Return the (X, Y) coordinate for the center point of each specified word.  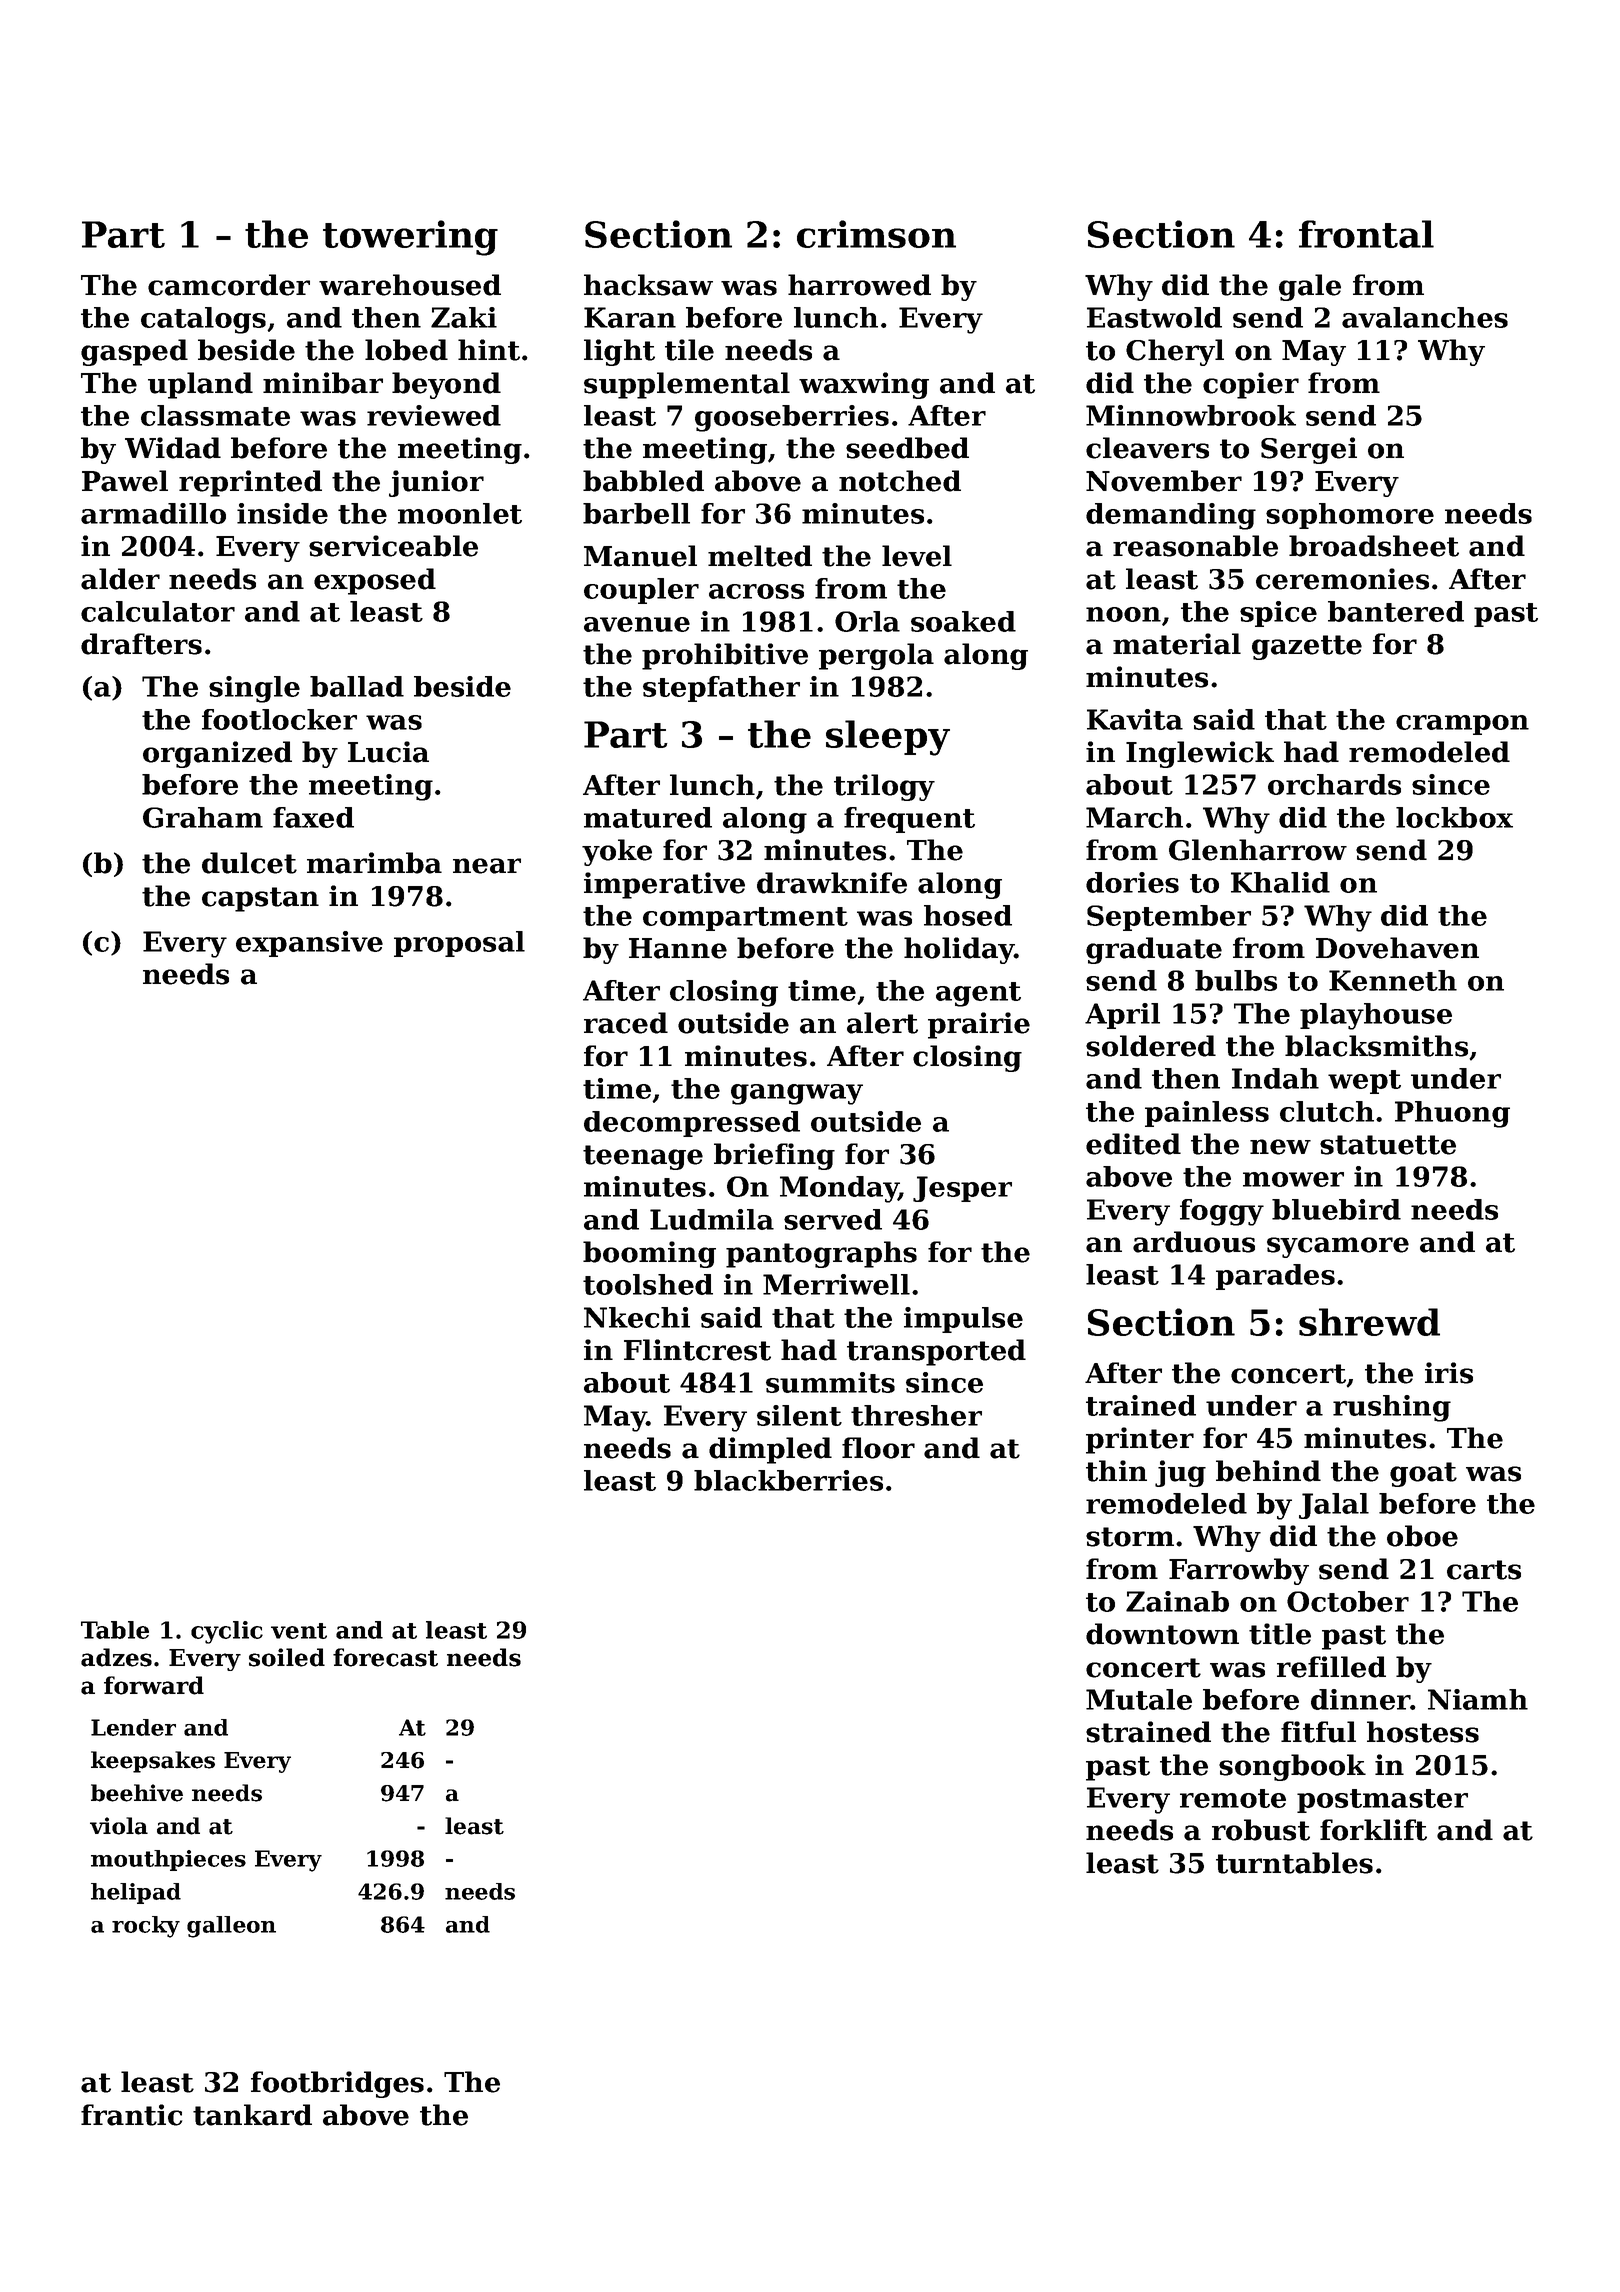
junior (436, 483)
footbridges (337, 2084)
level (917, 556)
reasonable (1195, 546)
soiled (287, 1657)
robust (1261, 1830)
